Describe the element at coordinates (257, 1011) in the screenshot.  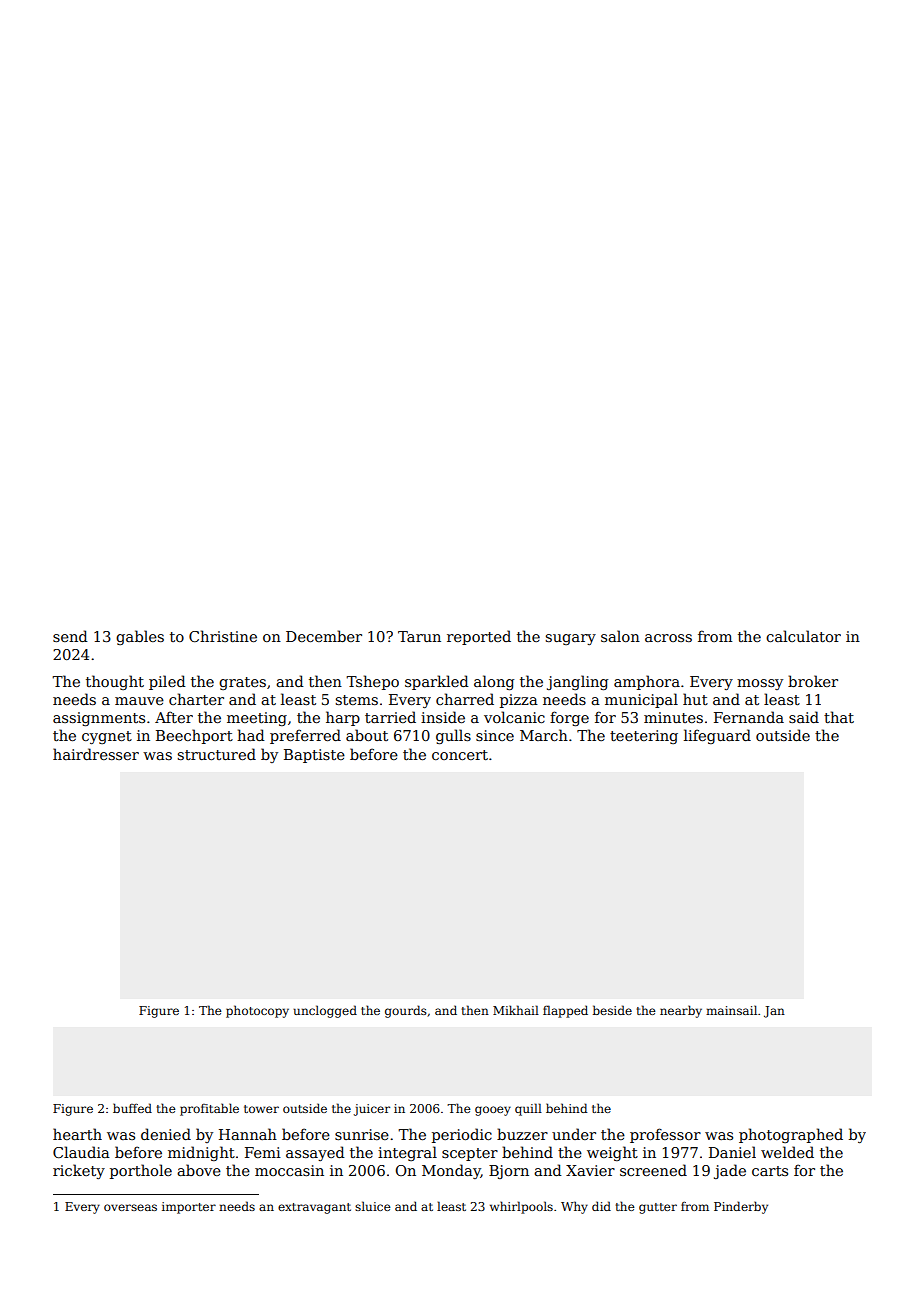
I see `photocopy` at that location.
